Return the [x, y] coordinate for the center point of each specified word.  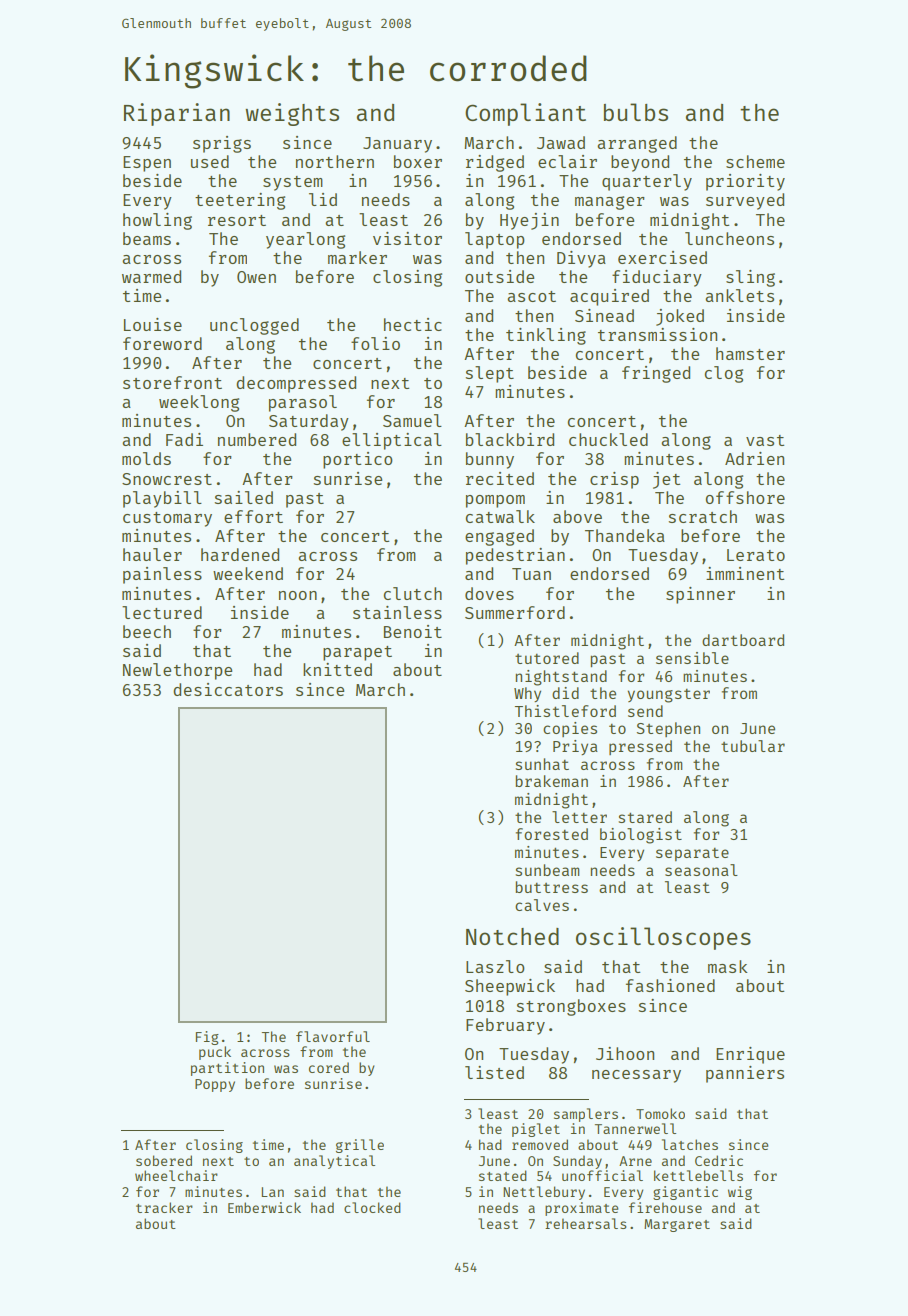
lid [323, 199]
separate [692, 854]
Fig [207, 1038]
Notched [512, 936]
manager [610, 203]
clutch [412, 593]
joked [680, 317]
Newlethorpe [177, 671]
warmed [151, 276]
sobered [164, 1160]
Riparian [177, 114]
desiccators [228, 689]
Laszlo [495, 966]
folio [375, 343]
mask [728, 966]
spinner [700, 595]
